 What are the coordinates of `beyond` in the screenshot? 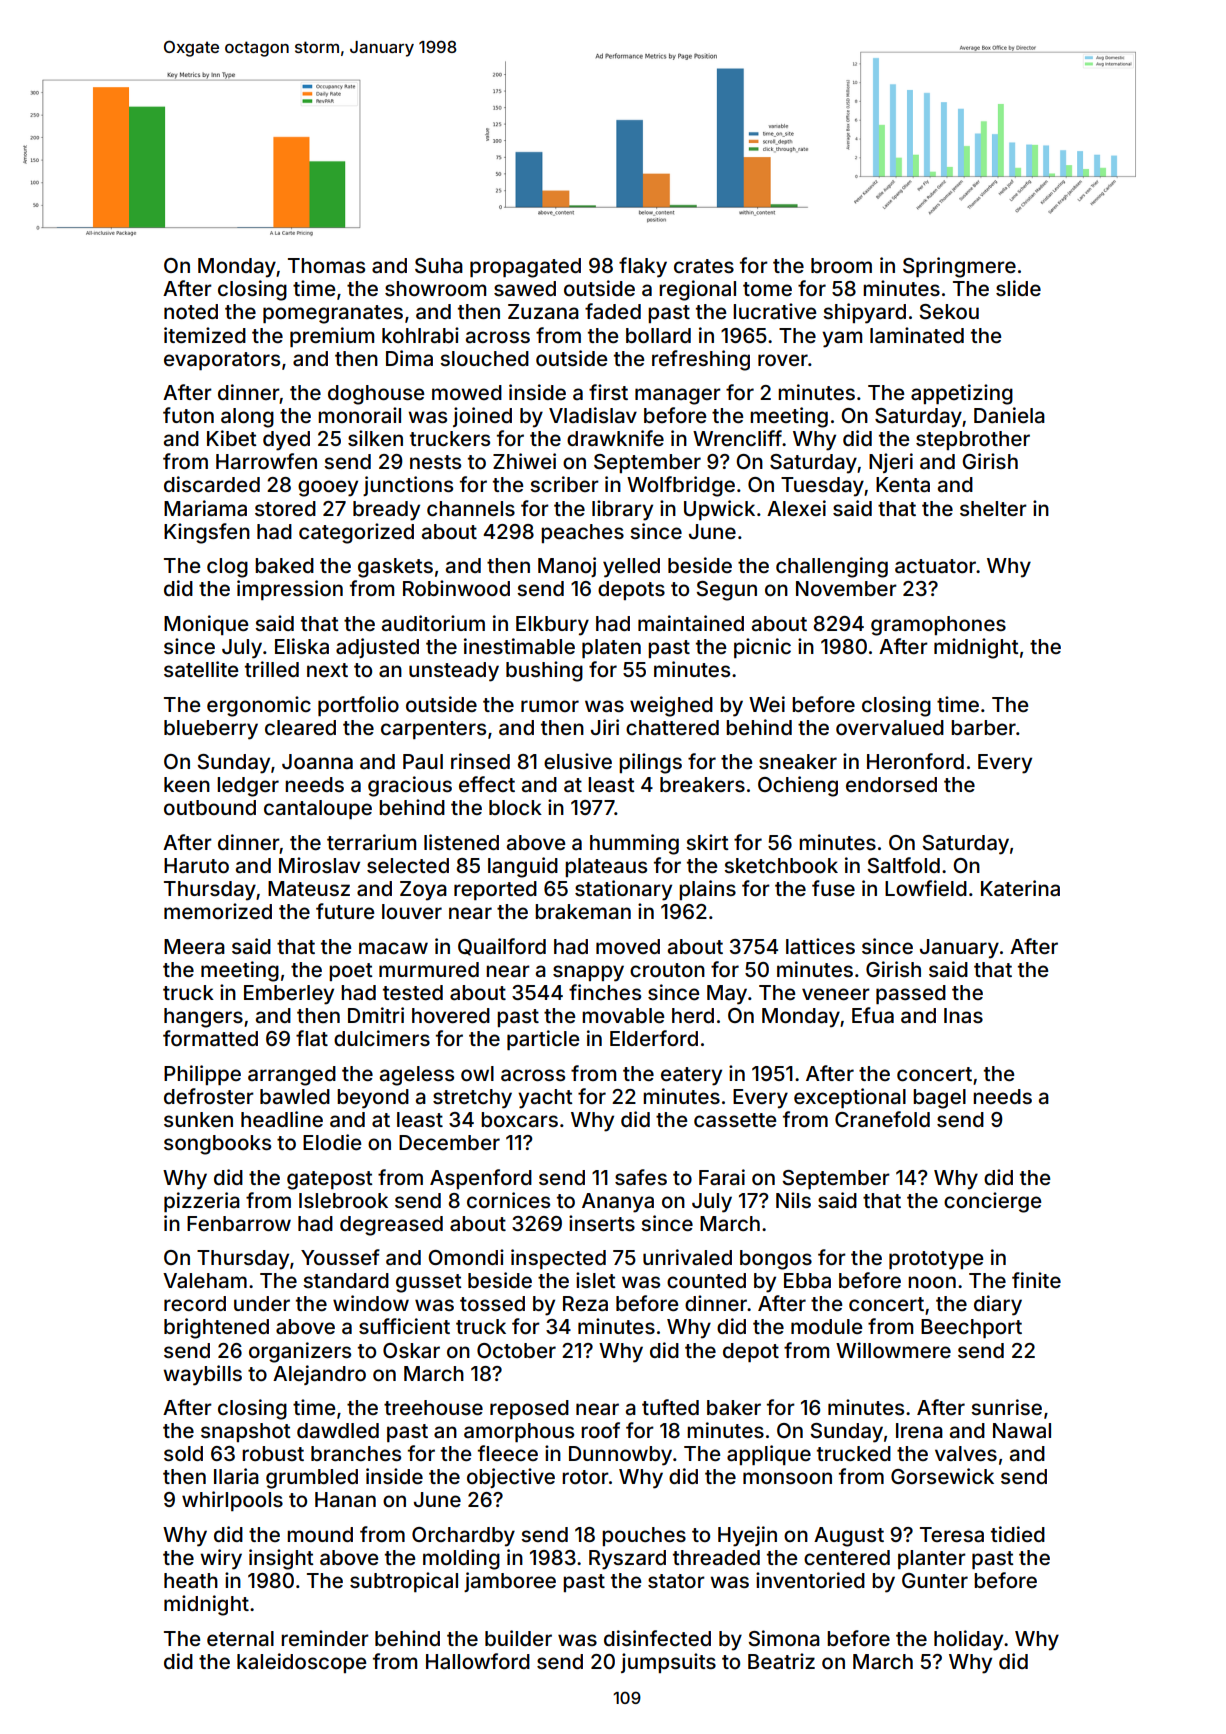 It's located at (373, 1099).
